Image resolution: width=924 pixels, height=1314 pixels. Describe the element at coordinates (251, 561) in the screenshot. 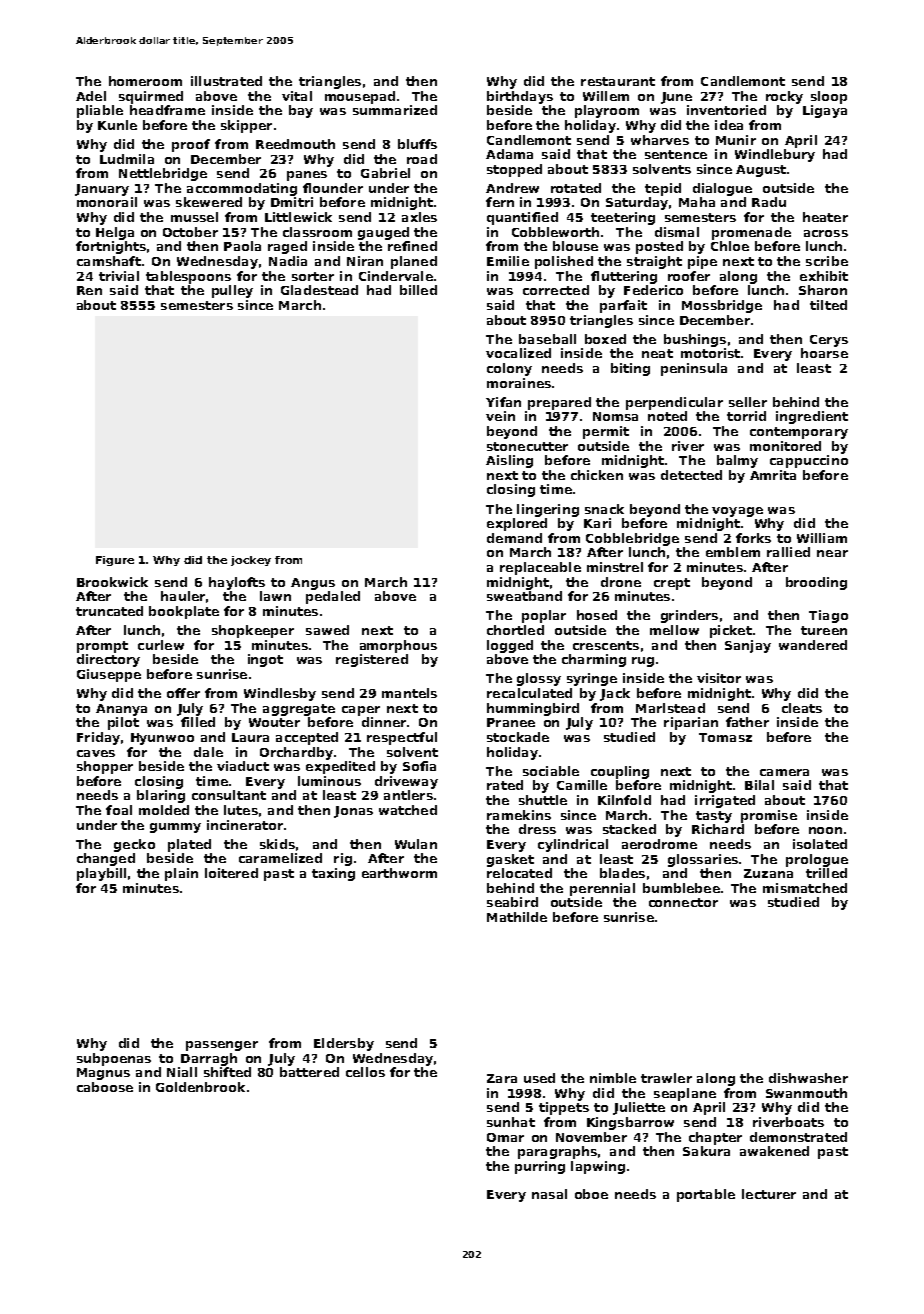

I see `jockey` at that location.
